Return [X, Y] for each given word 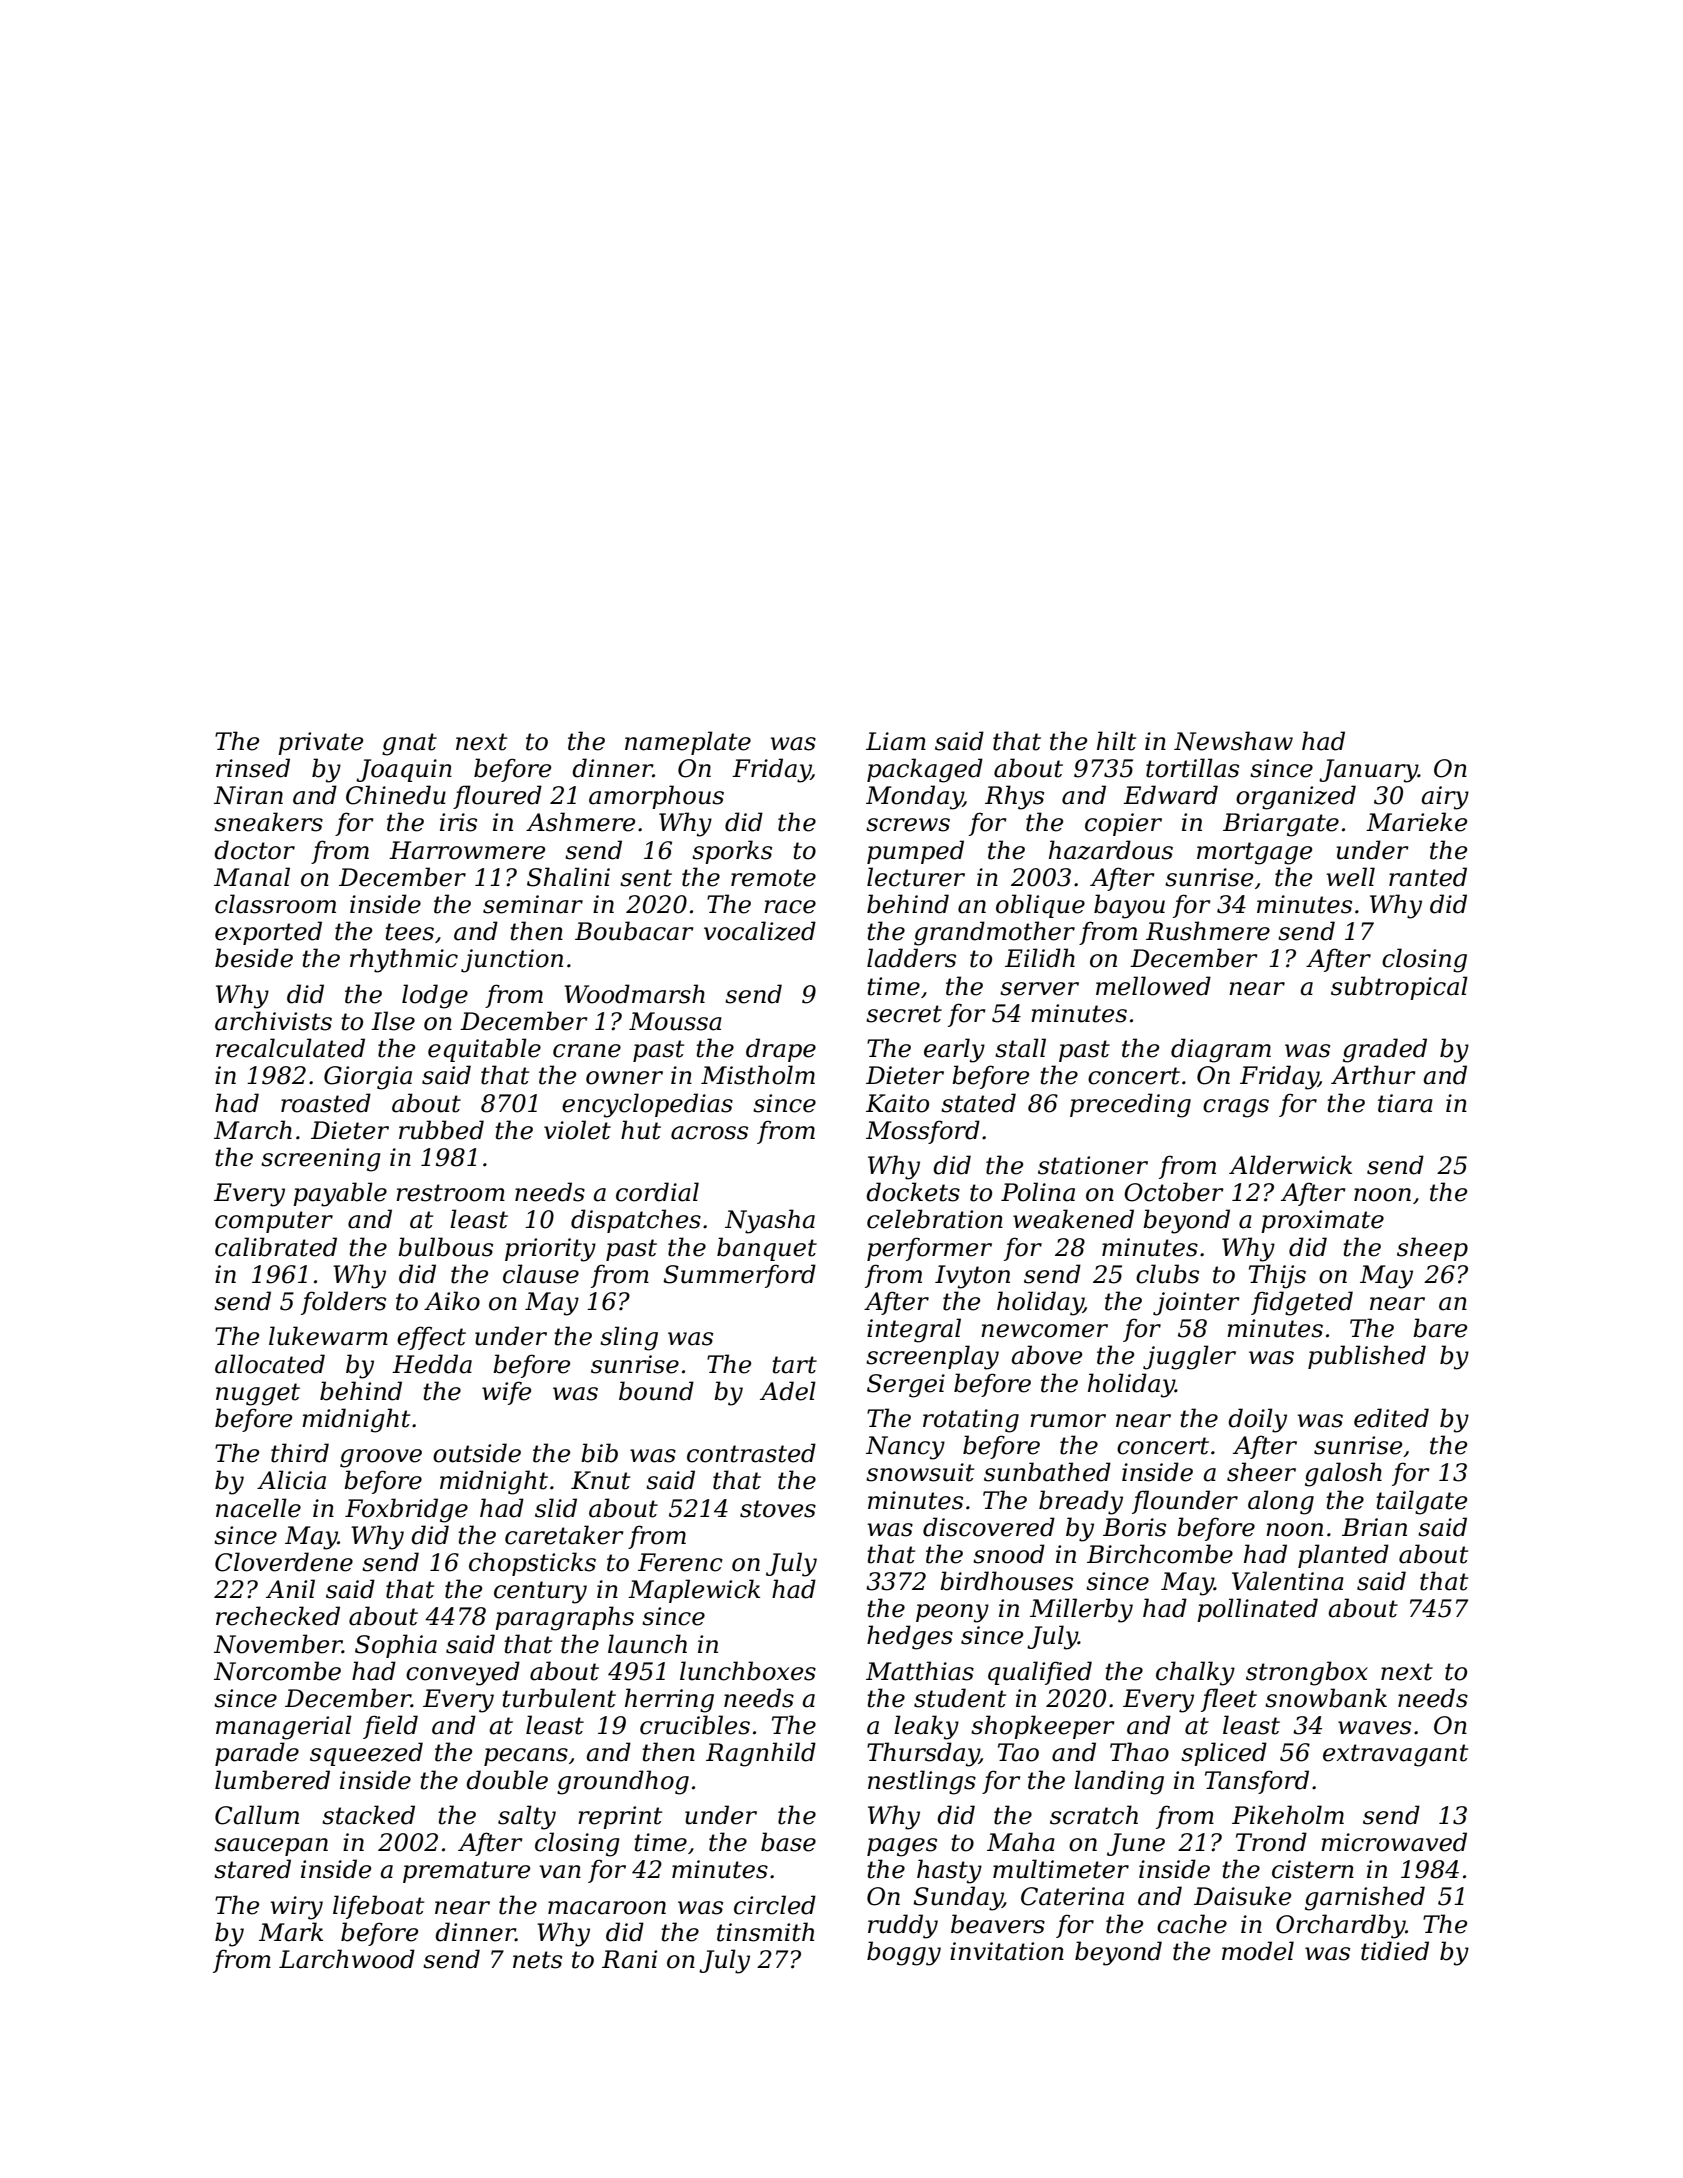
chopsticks [532, 1564]
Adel [788, 1391]
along [1281, 1502]
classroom [275, 904]
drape [781, 1050]
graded [1385, 1050]
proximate [1322, 1221]
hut [641, 1130]
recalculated [290, 1048]
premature [466, 1872]
